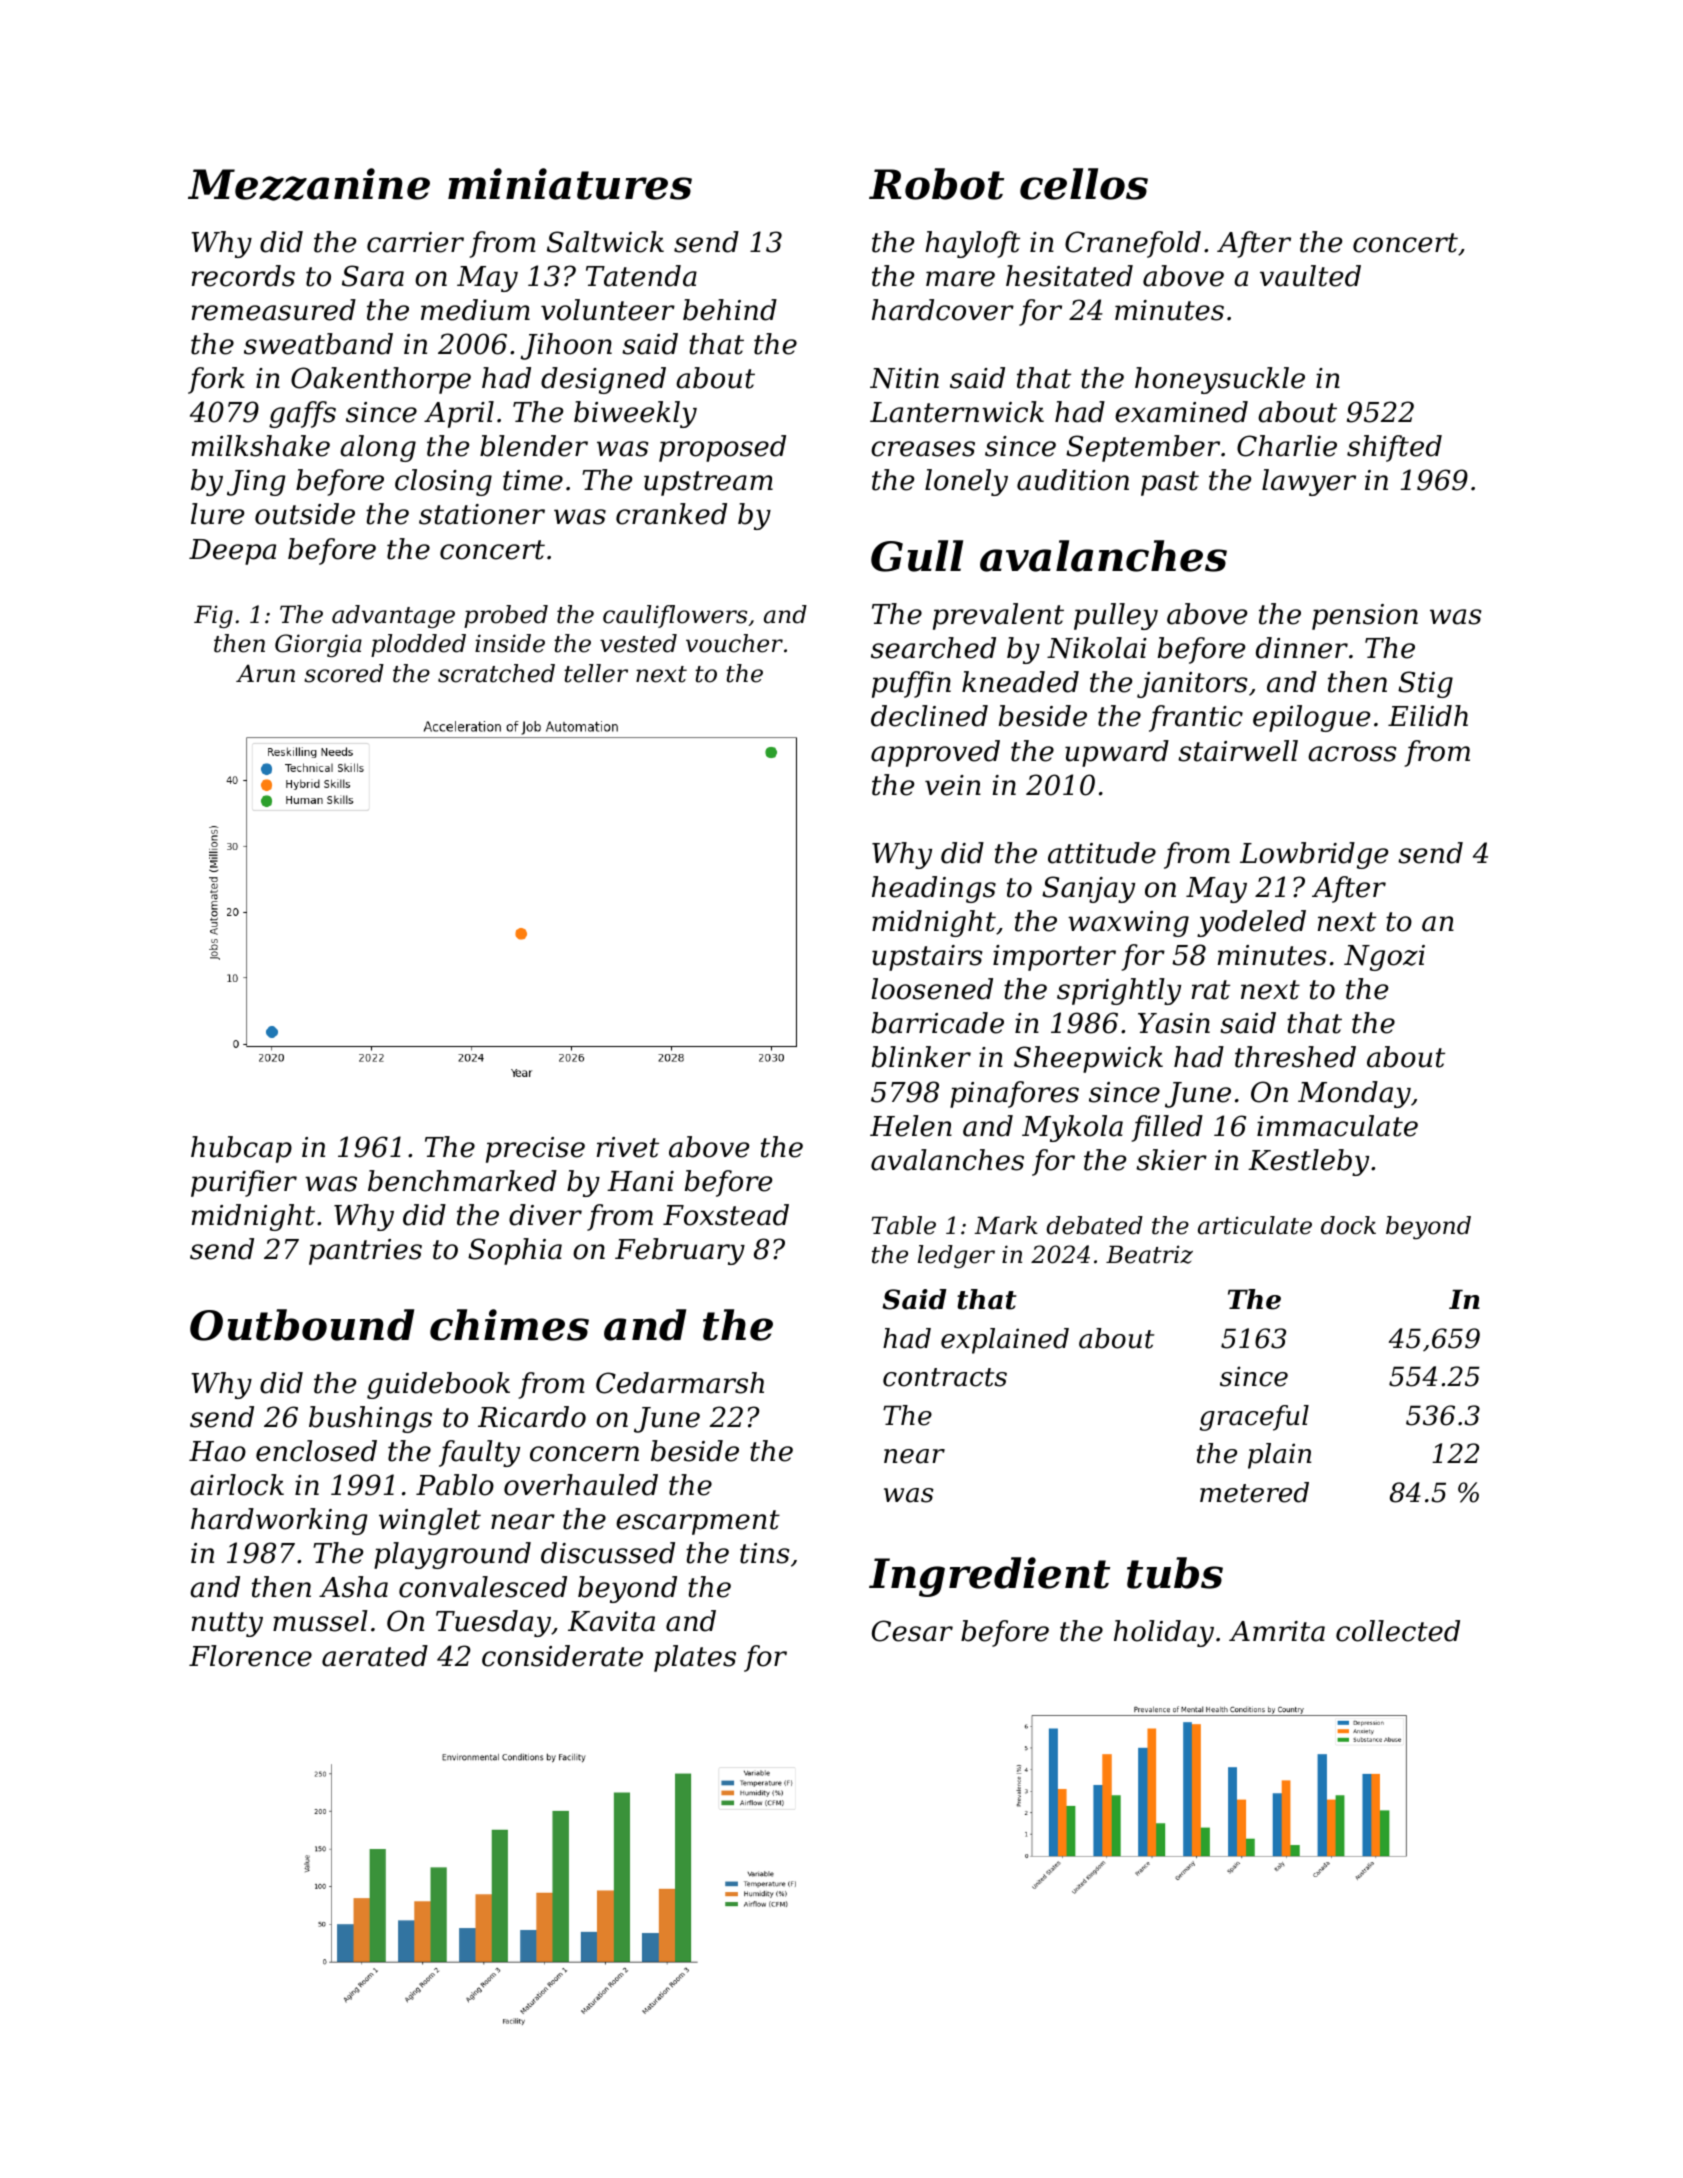  Describe the element at coordinates (1084, 184) in the document. I see `cellos` at that location.
